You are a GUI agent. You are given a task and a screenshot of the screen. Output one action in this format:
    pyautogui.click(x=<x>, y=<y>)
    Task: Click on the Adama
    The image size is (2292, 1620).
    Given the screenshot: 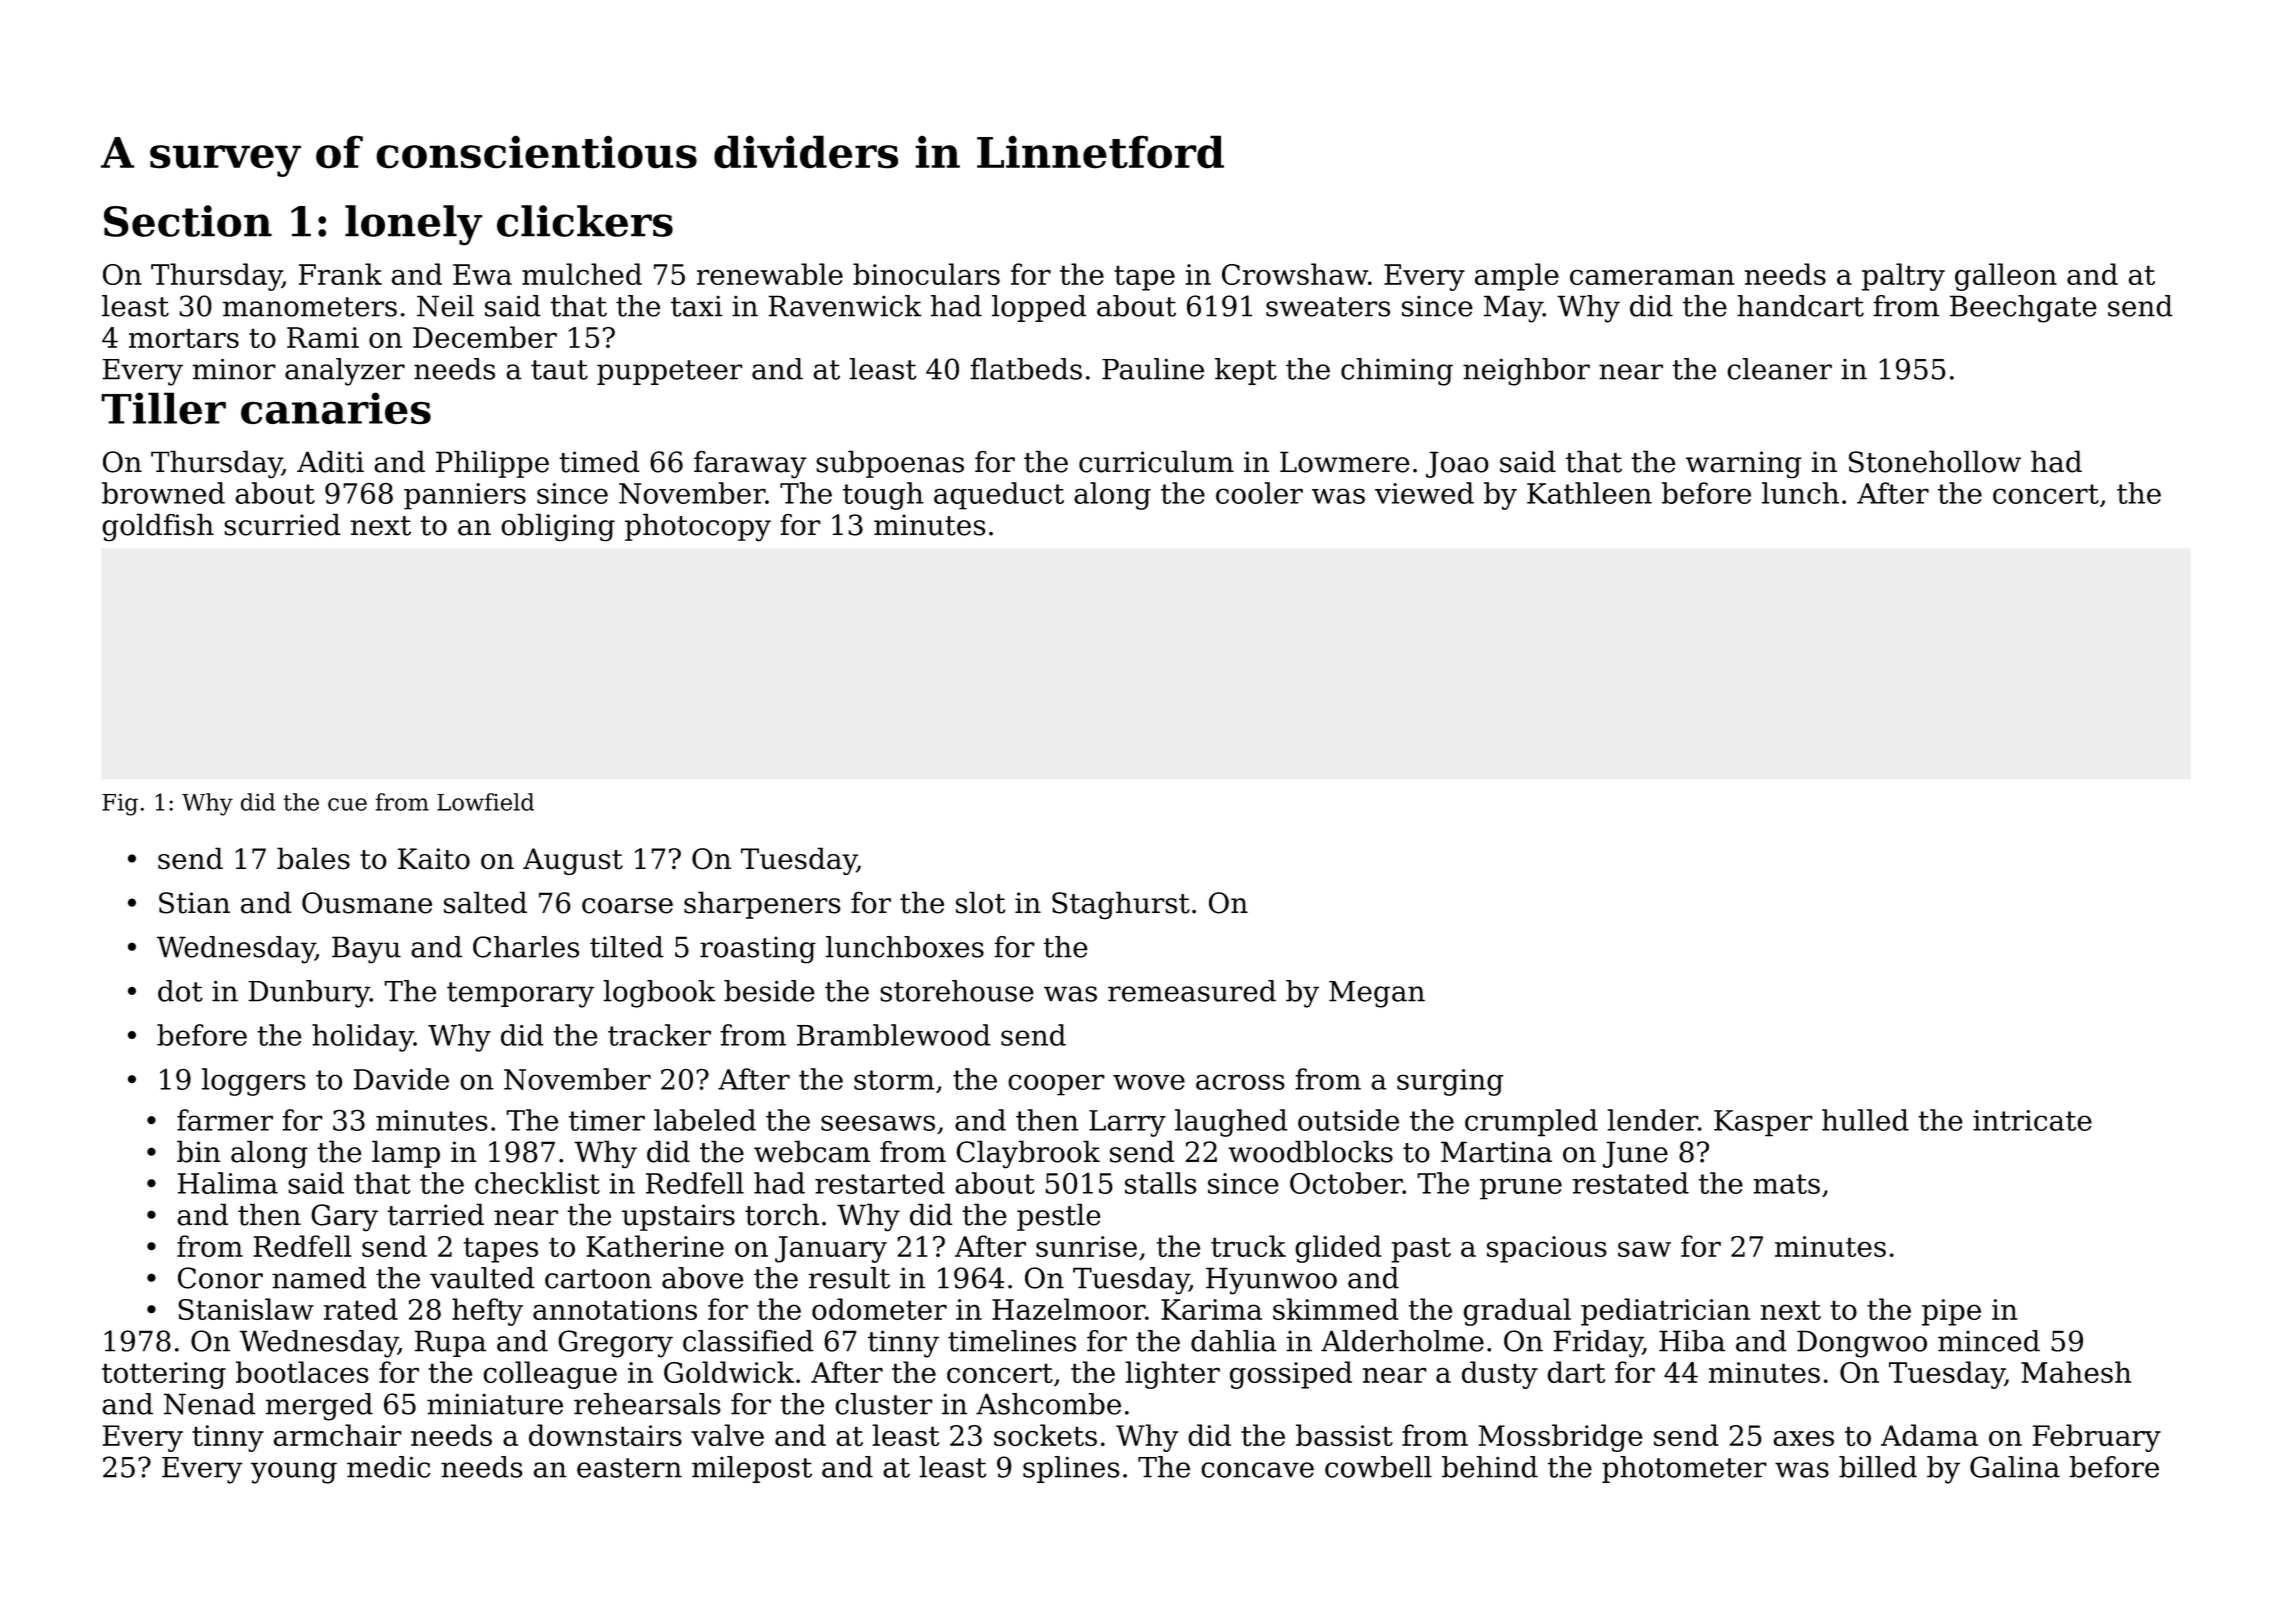 What is the action you would take?
    pyautogui.click(x=1929, y=1435)
